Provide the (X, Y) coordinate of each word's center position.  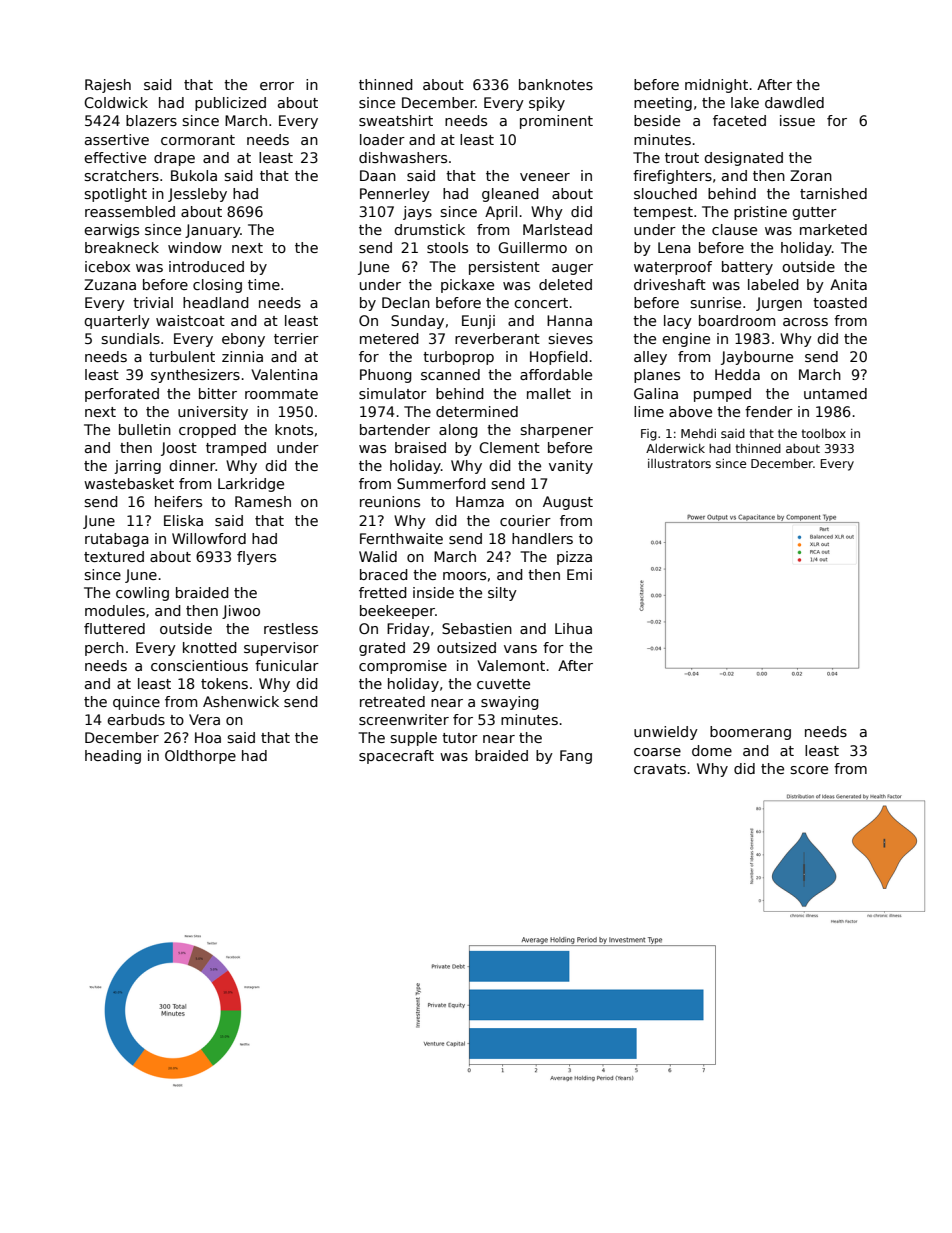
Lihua (573, 628)
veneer (545, 177)
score (809, 770)
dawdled (794, 102)
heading (113, 757)
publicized (230, 104)
